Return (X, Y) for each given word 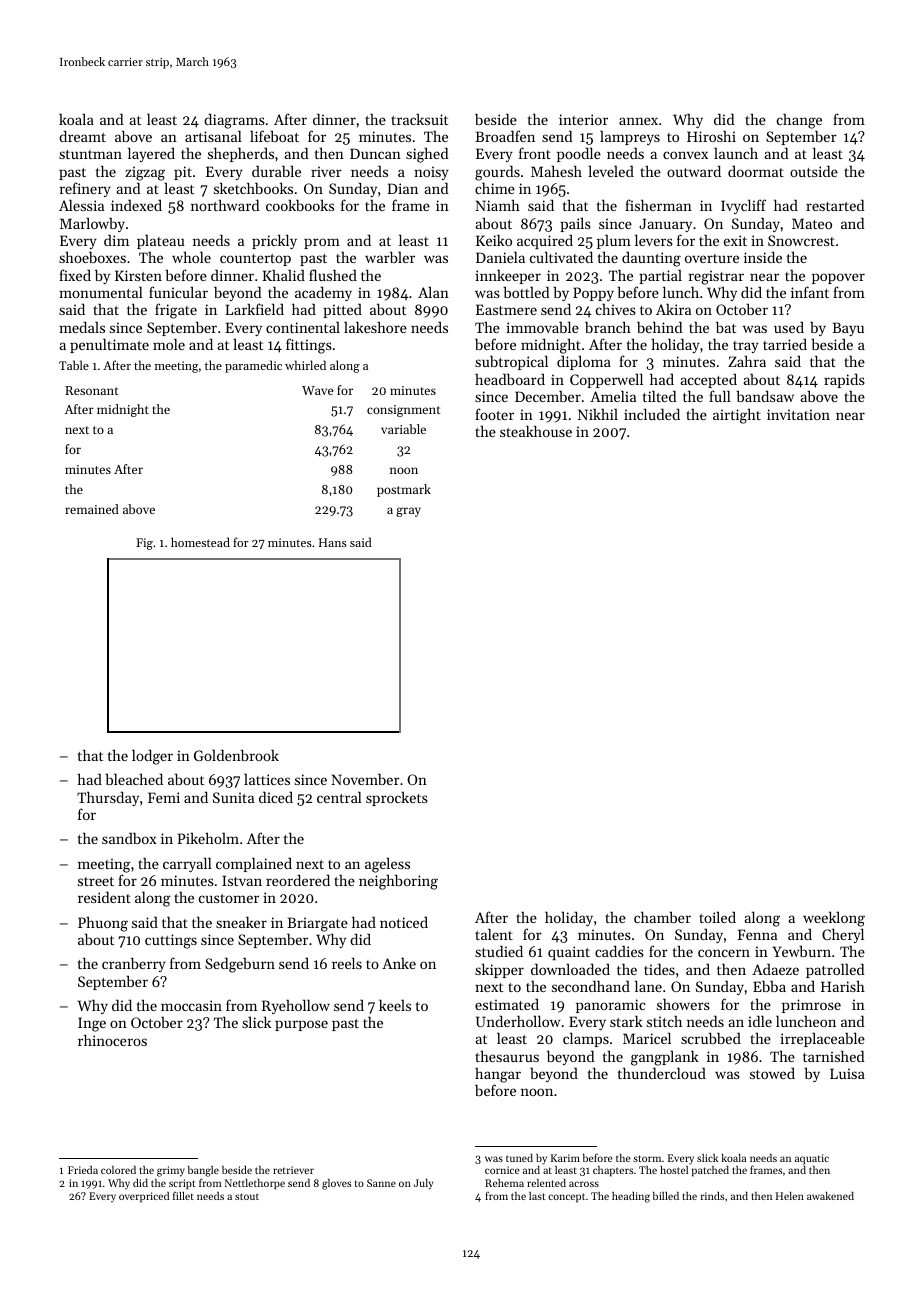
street (96, 881)
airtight (737, 416)
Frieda (83, 1170)
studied (499, 951)
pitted (342, 310)
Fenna (757, 934)
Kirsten (138, 275)
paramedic (253, 366)
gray (408, 512)
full (720, 396)
